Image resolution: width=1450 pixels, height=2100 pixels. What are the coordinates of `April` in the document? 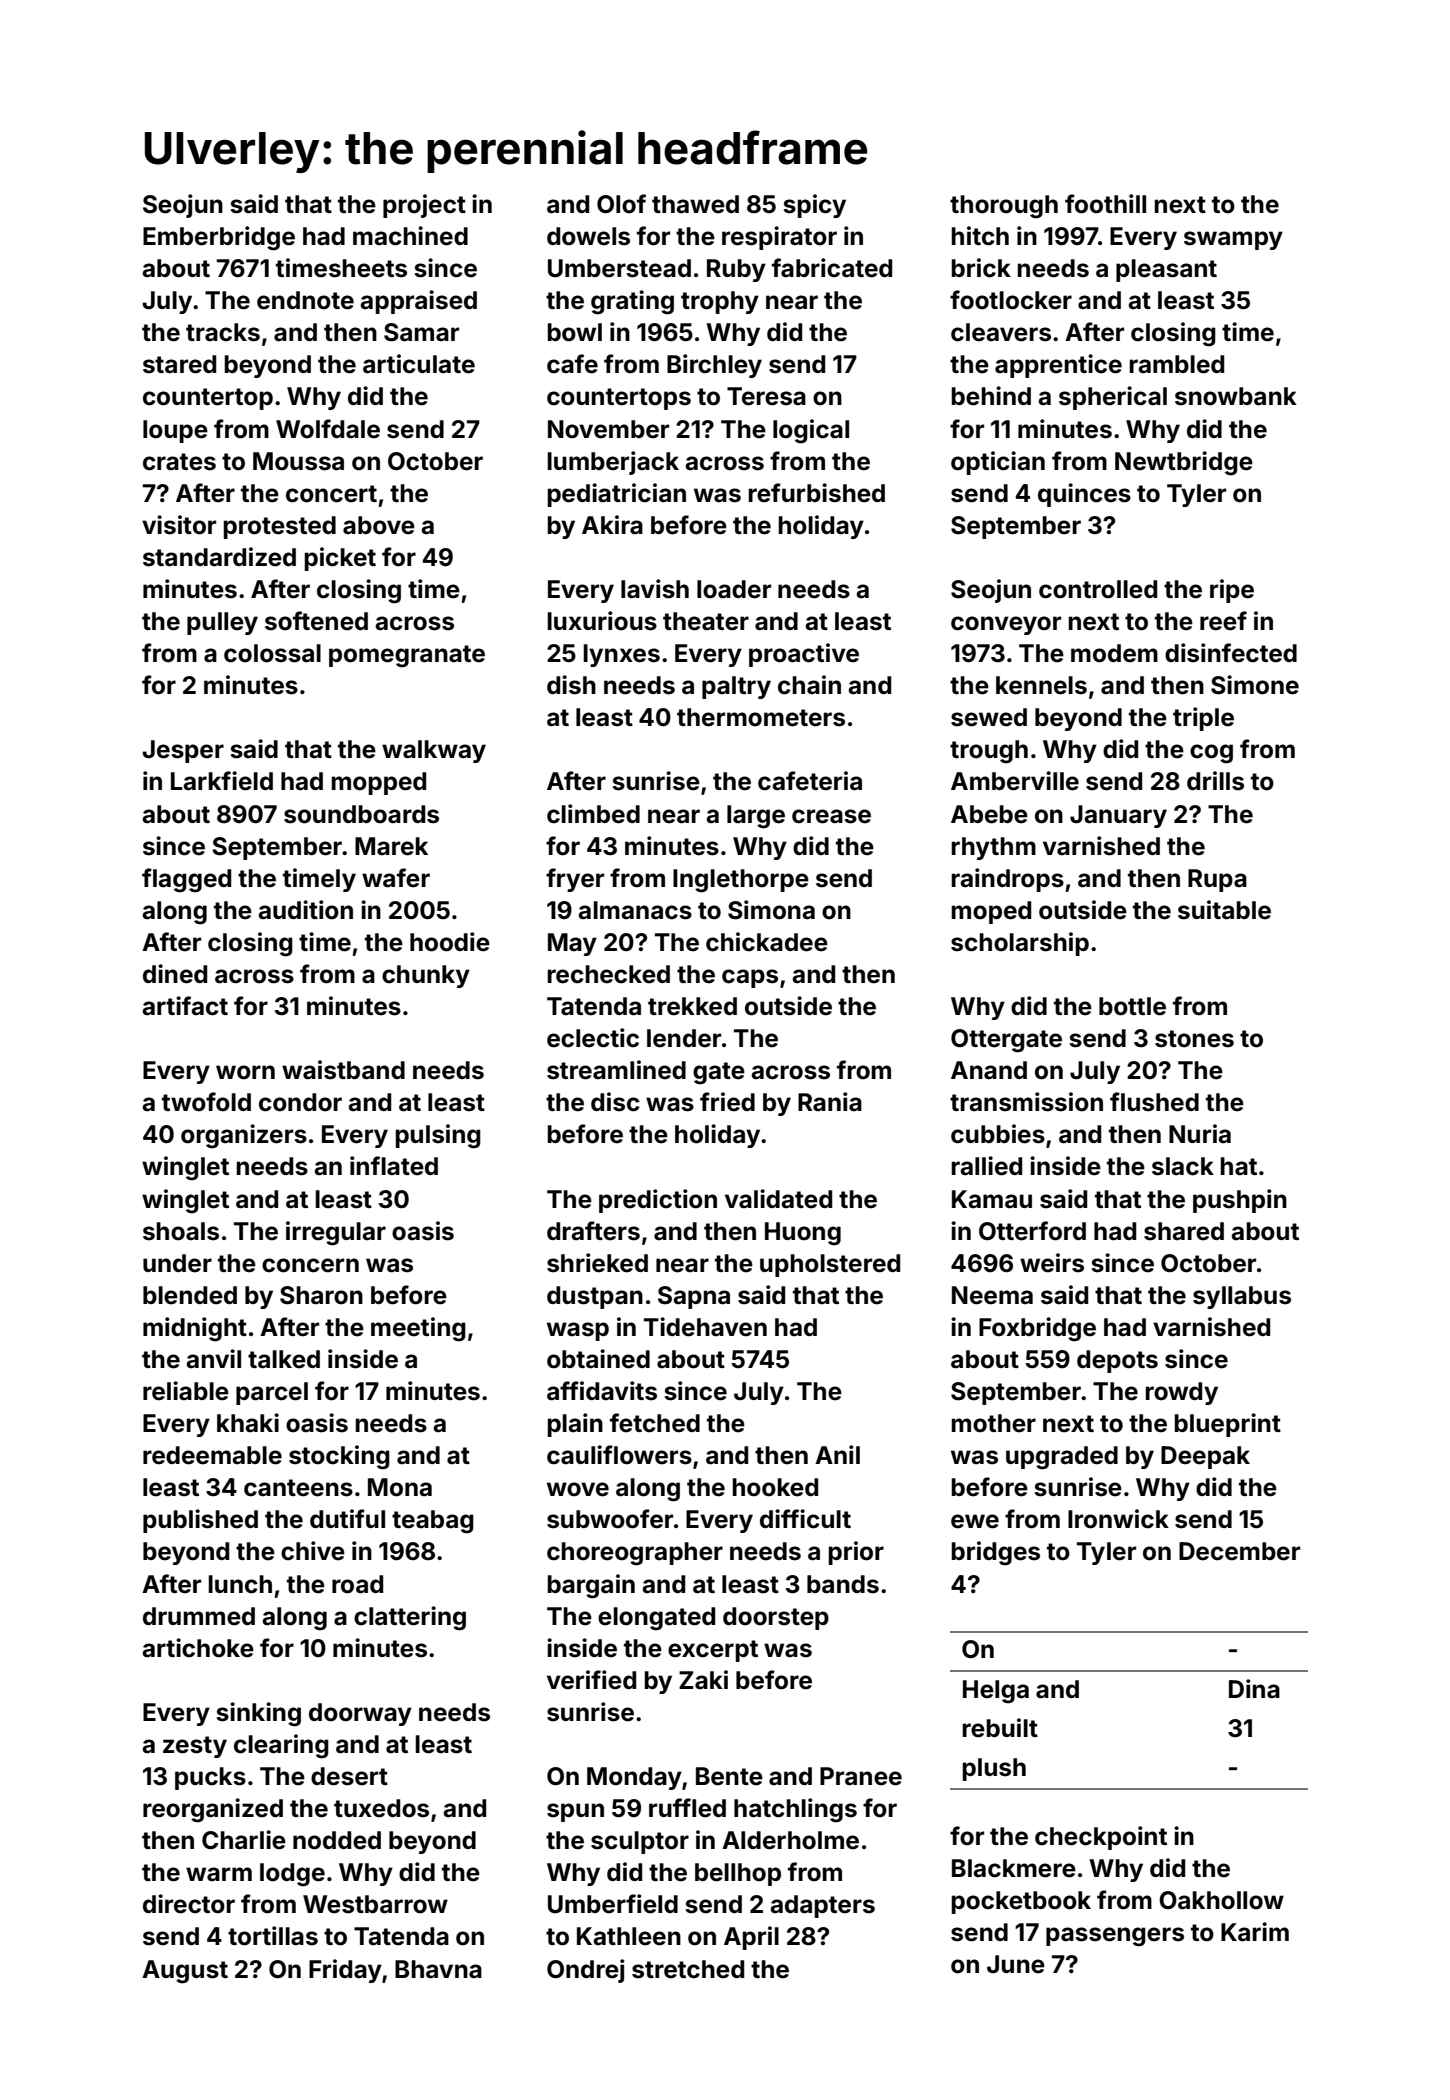 It's located at (751, 1938).
